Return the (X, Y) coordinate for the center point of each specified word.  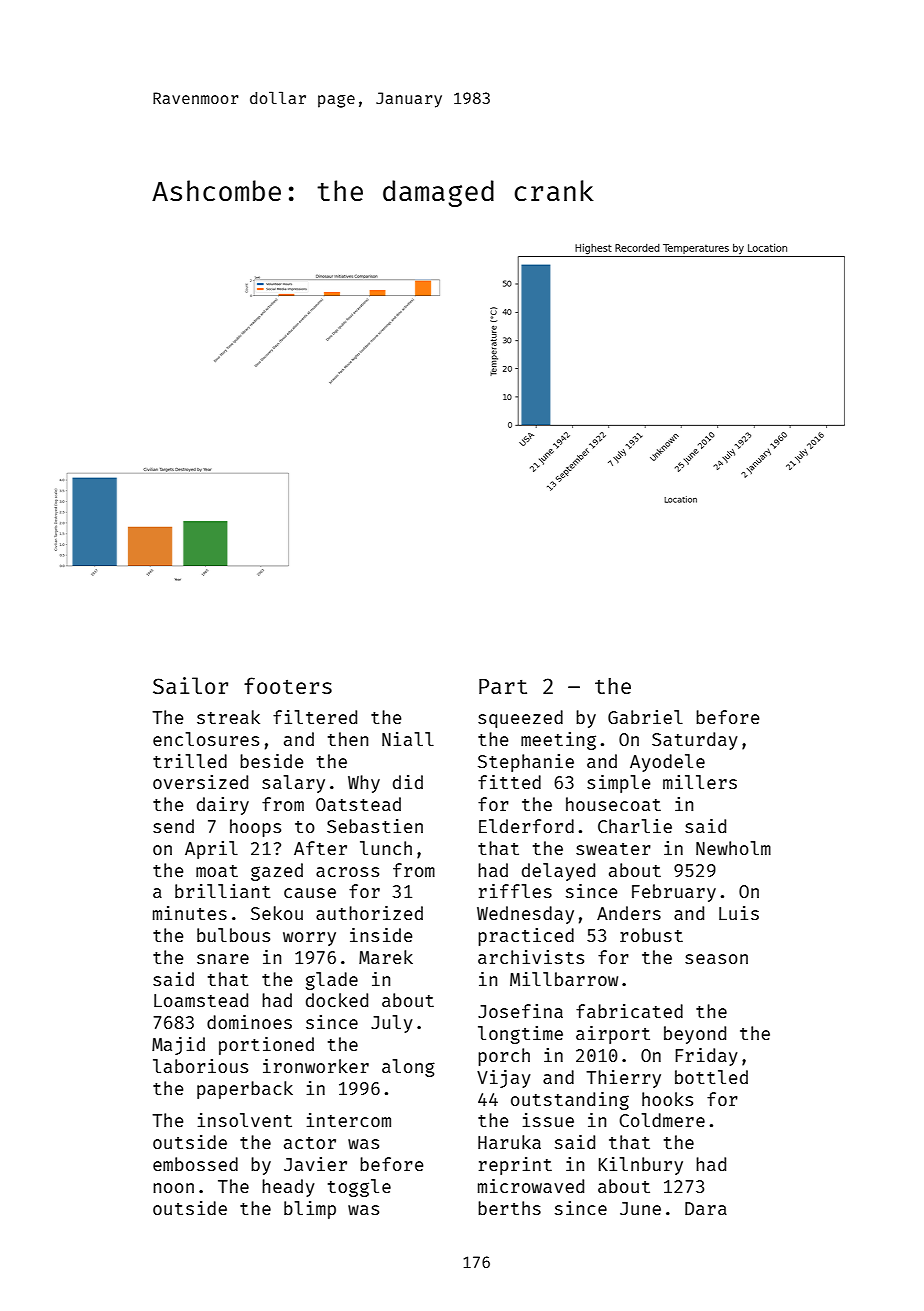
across (347, 872)
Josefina (520, 1011)
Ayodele (667, 763)
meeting (558, 741)
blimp (310, 1210)
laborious (200, 1066)
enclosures (206, 739)
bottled (711, 1077)
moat (217, 871)
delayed (558, 872)
